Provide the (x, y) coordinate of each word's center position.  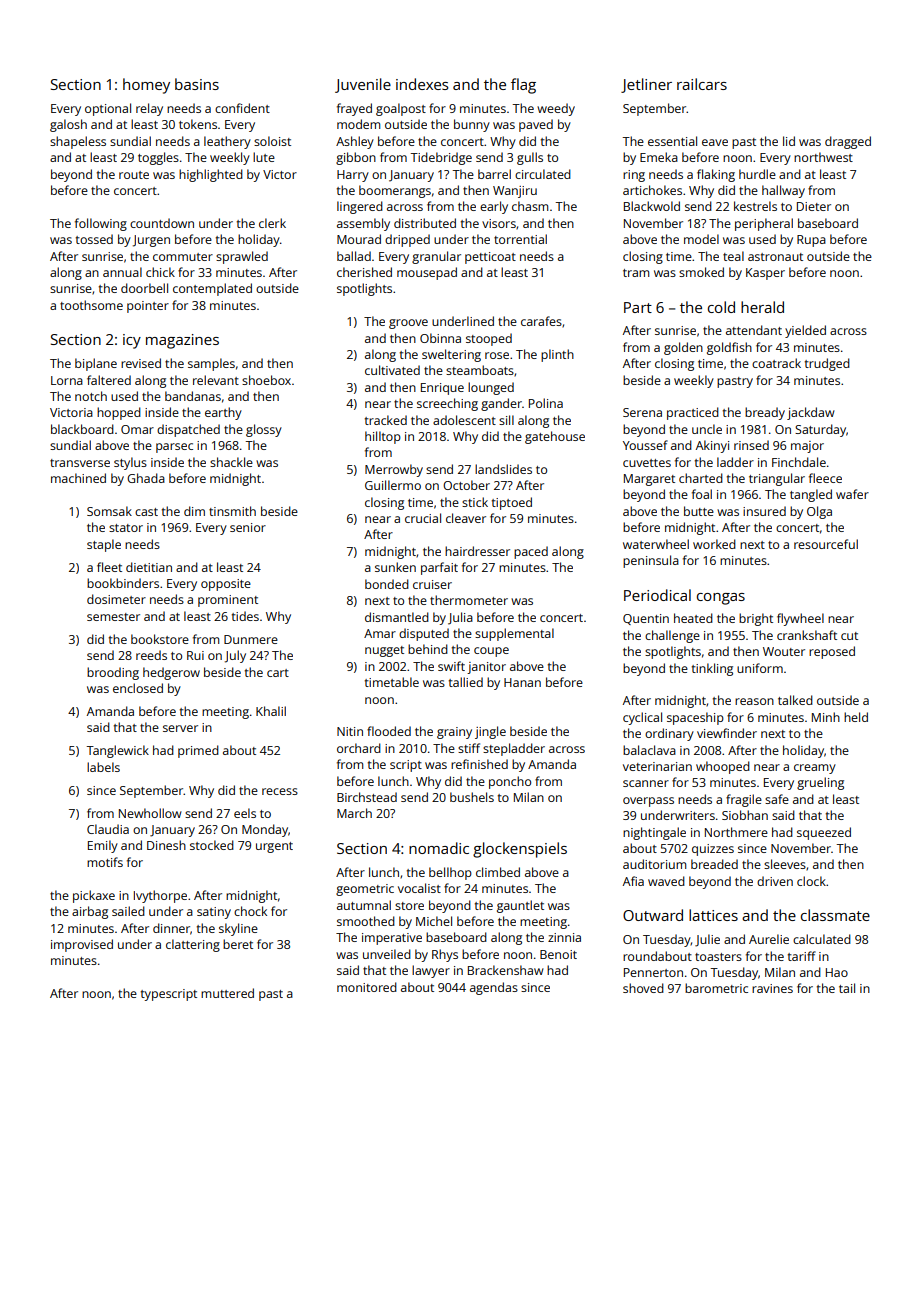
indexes (422, 84)
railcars (702, 84)
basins (197, 84)
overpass (648, 802)
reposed (832, 652)
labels (103, 767)
